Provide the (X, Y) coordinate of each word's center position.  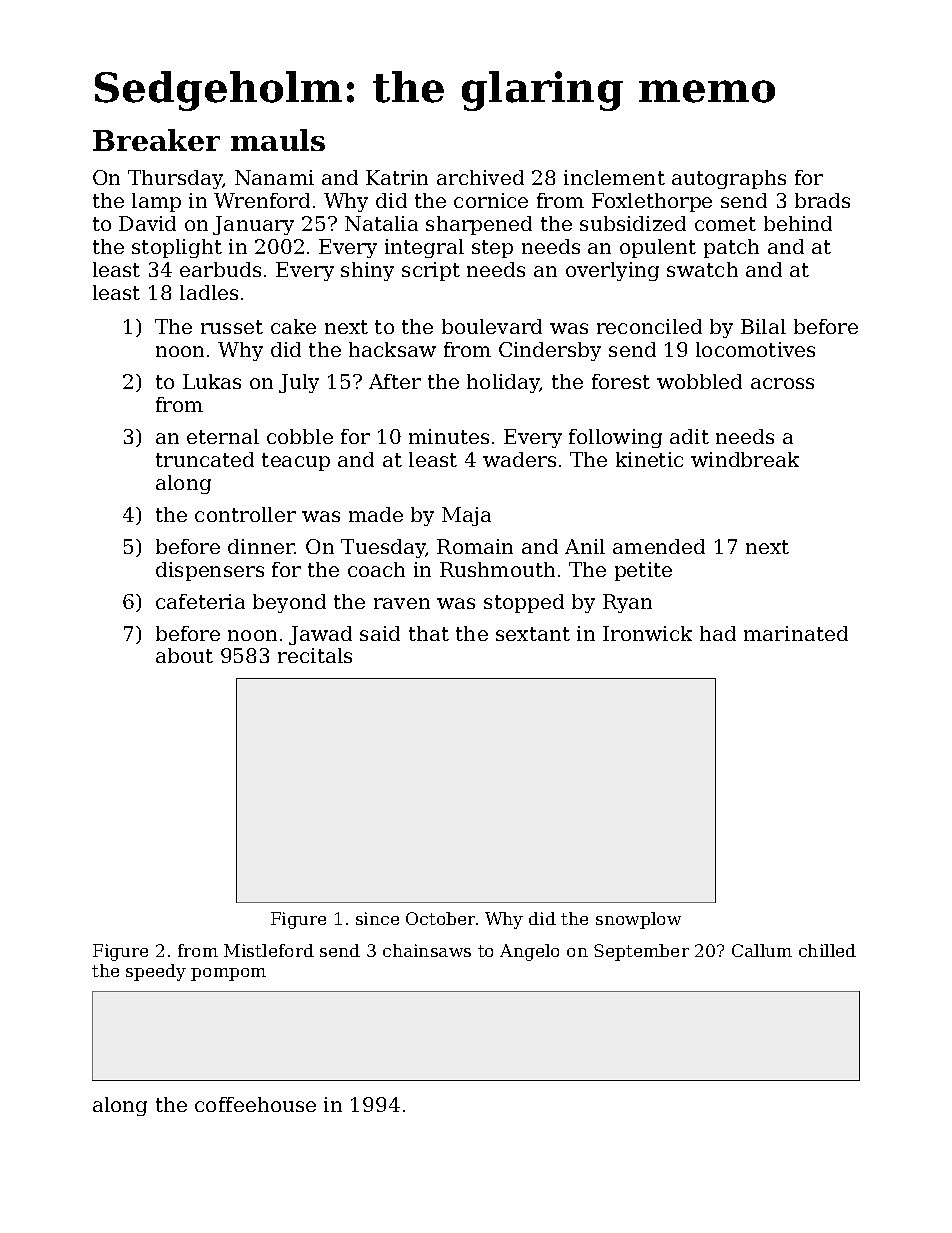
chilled (827, 950)
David (147, 223)
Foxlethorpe (652, 202)
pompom (228, 974)
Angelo (529, 952)
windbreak (745, 459)
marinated (796, 633)
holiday (503, 383)
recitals (315, 655)
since (377, 918)
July (299, 383)
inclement (614, 177)
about (184, 655)
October (440, 918)
